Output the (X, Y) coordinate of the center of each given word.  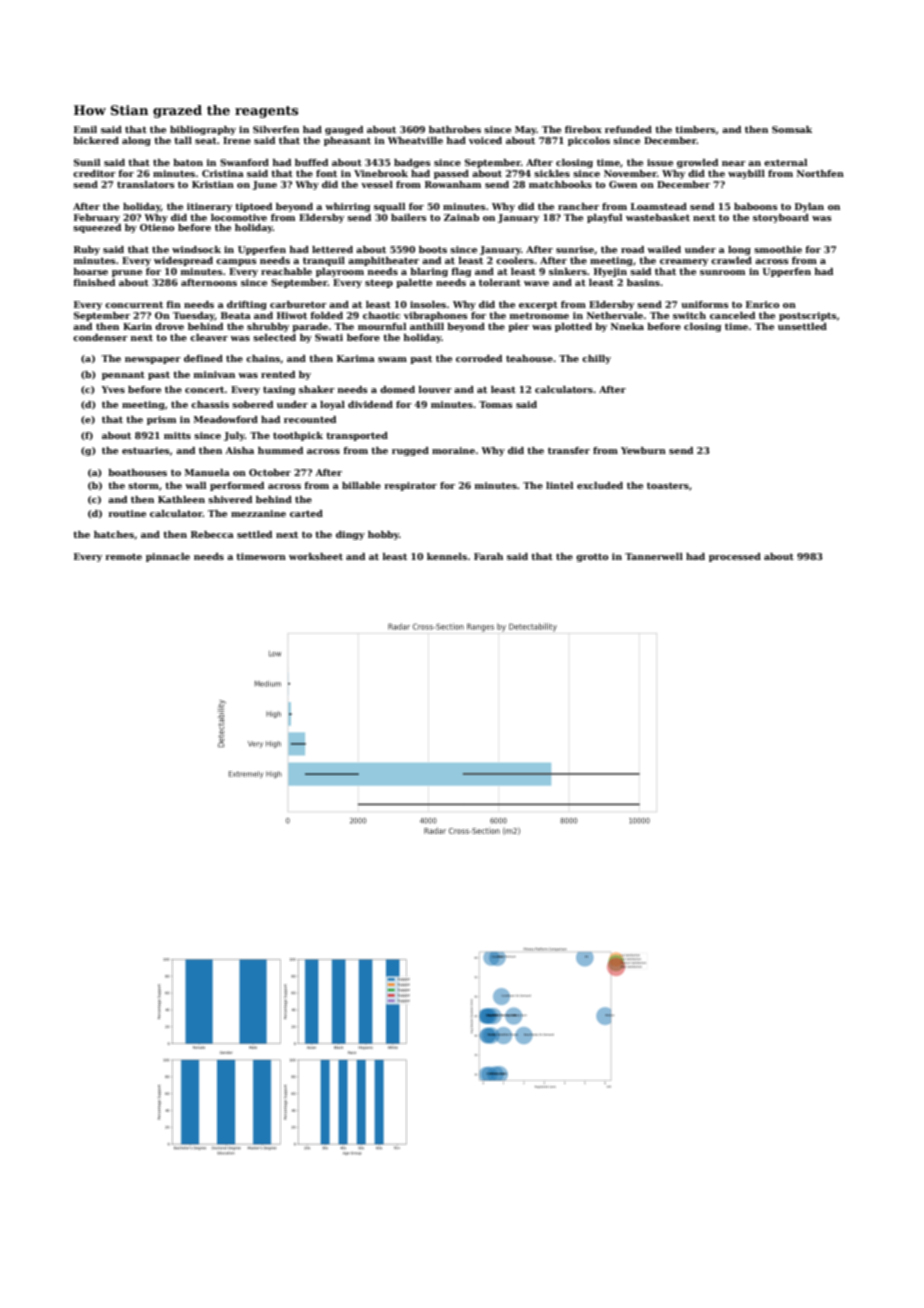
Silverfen (276, 129)
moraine (453, 450)
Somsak (792, 129)
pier (518, 327)
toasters (668, 485)
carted (306, 513)
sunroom (722, 272)
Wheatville (415, 140)
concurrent (134, 304)
